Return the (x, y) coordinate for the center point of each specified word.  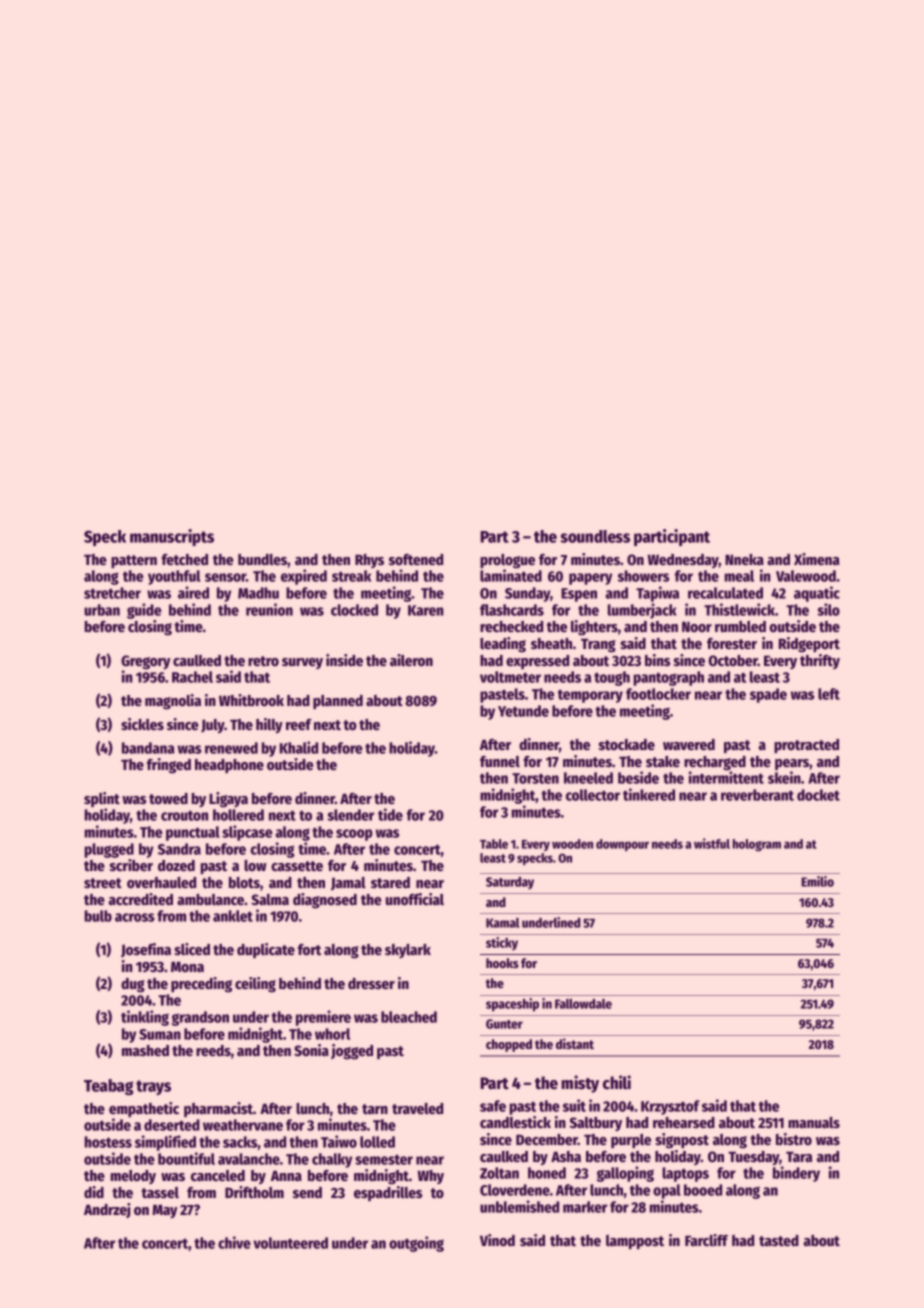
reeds (213, 1050)
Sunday (527, 594)
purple (631, 1141)
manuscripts (172, 537)
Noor (697, 626)
